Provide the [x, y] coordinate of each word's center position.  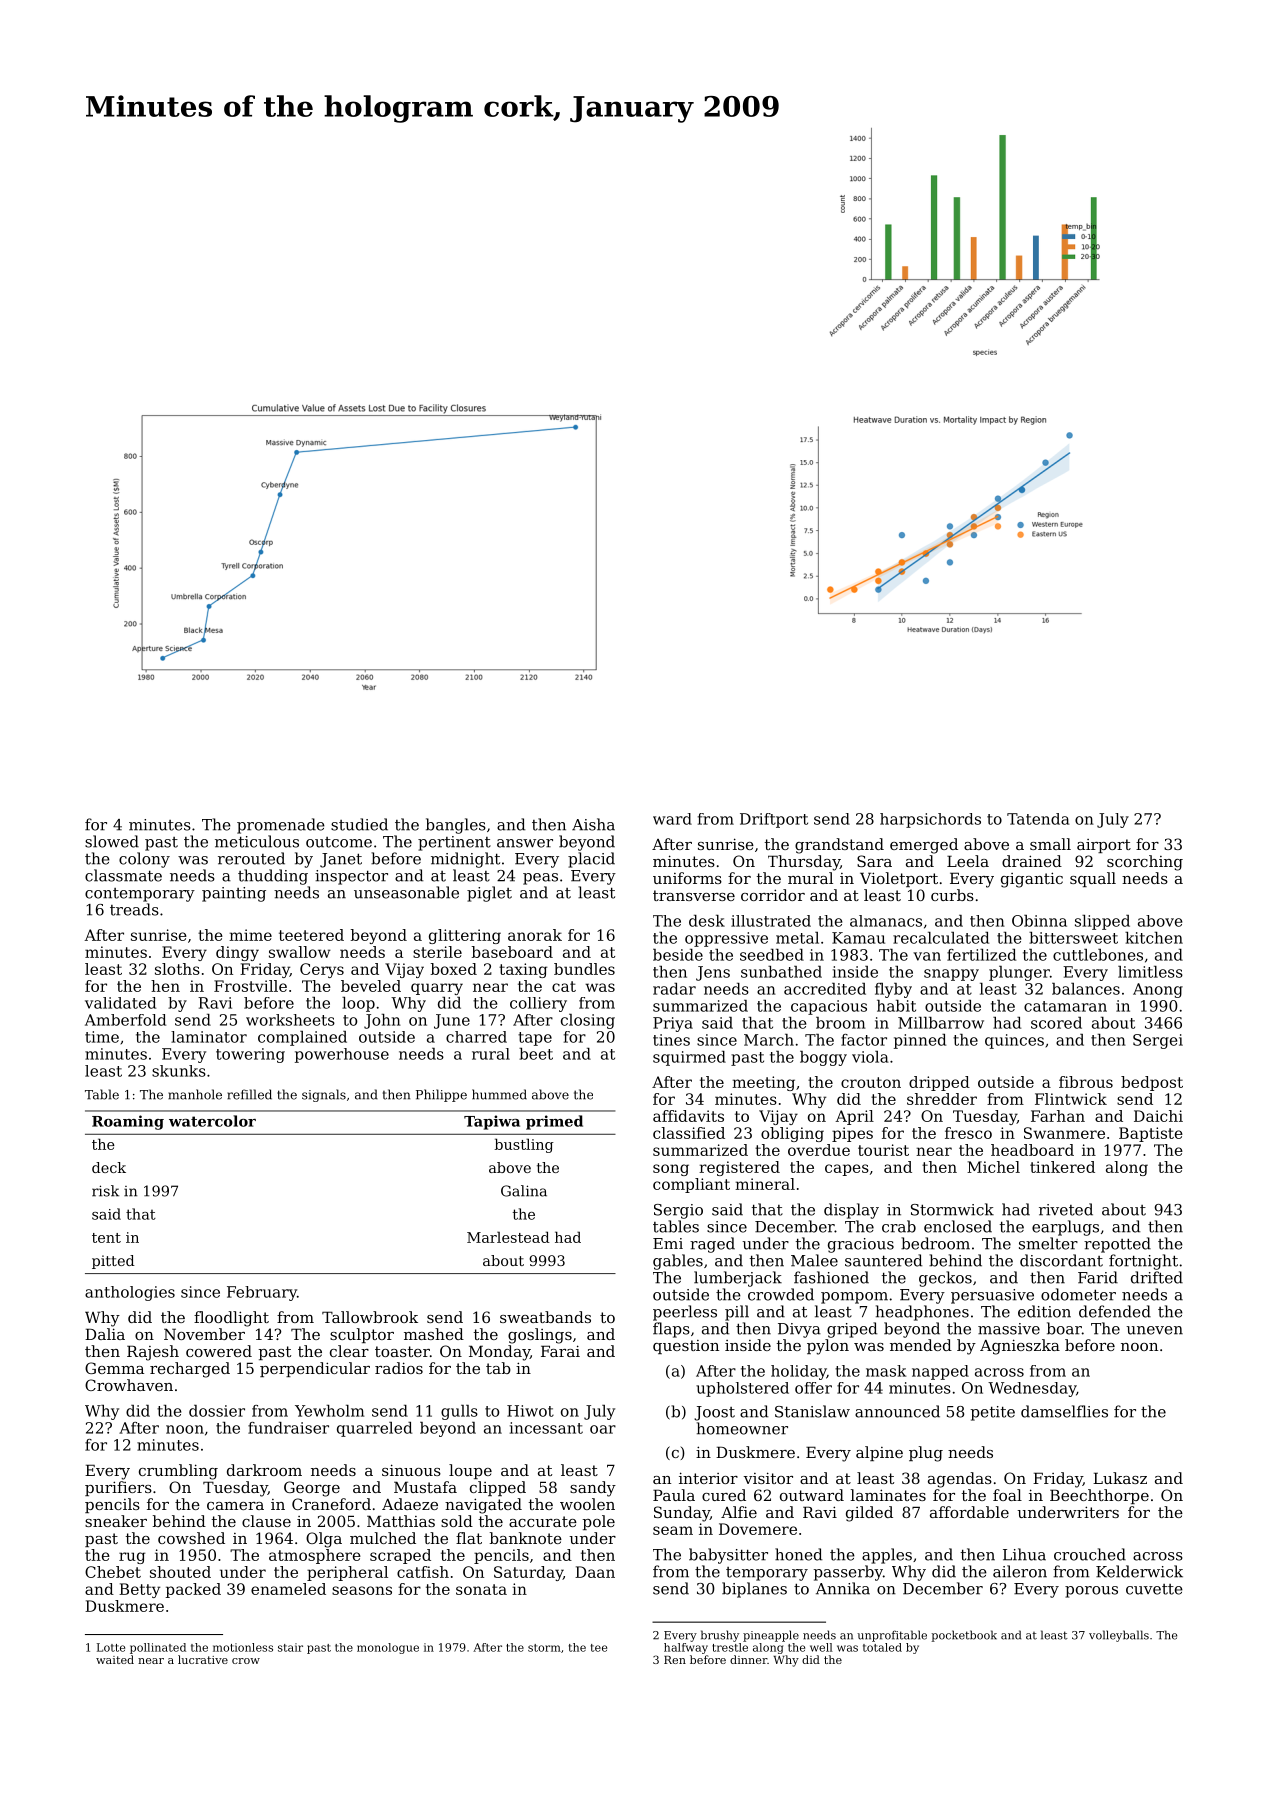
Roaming [128, 1122]
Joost [714, 1413]
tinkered [1062, 1167]
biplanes [754, 1590]
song [671, 1170]
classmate [123, 875]
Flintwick [1071, 1099]
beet [536, 1054]
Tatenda [1038, 819]
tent [106, 1238]
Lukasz [1120, 1478]
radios [399, 1368]
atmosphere [315, 1556]
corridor [773, 895]
